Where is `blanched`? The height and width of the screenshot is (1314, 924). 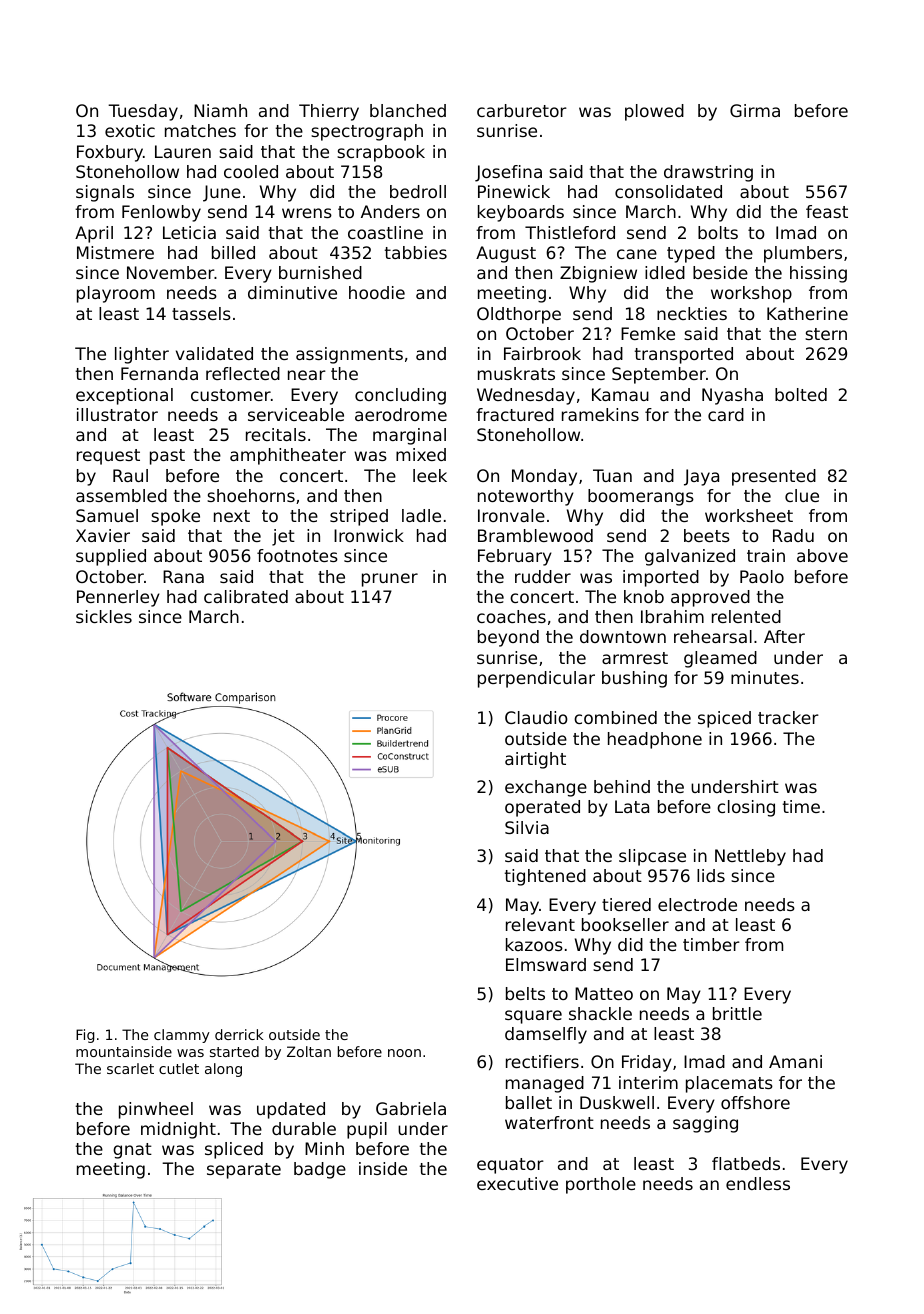
blanched is located at coordinates (408, 110).
